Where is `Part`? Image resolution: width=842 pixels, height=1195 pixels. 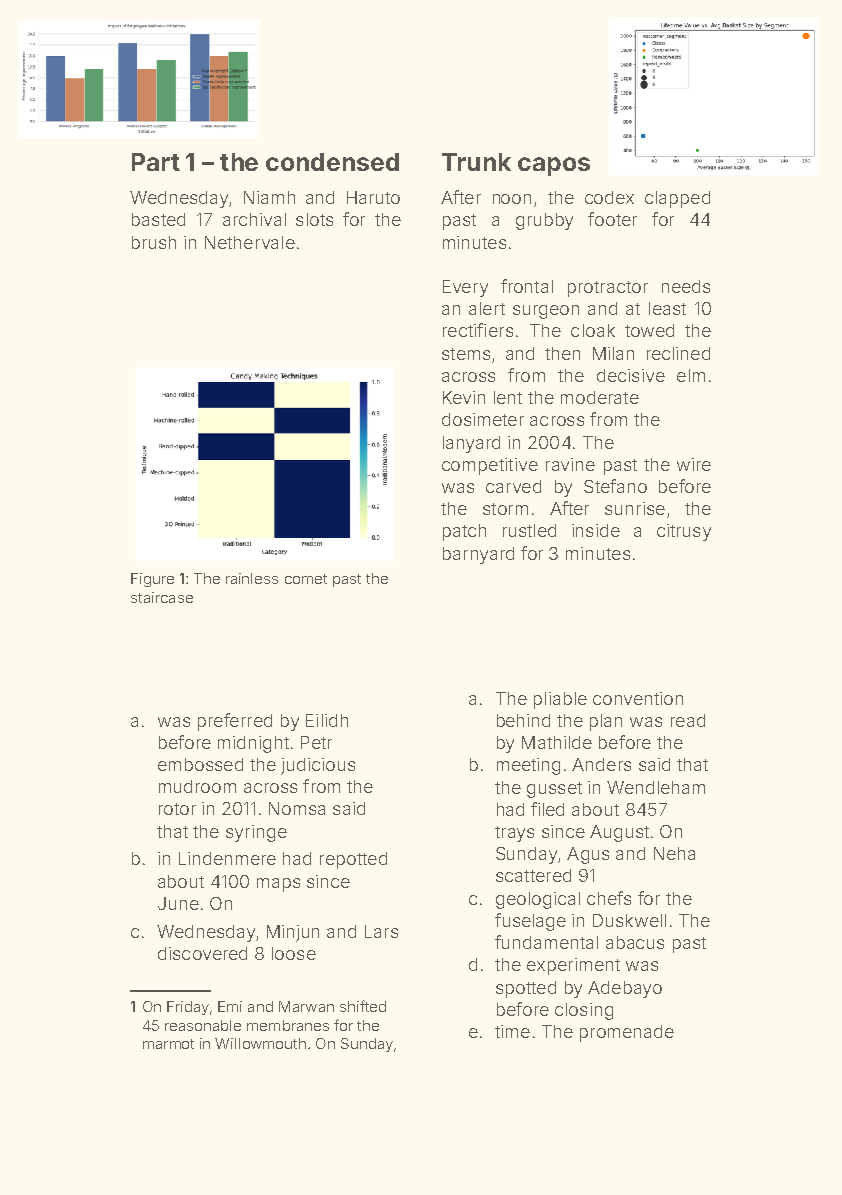
Part is located at coordinates (156, 162).
